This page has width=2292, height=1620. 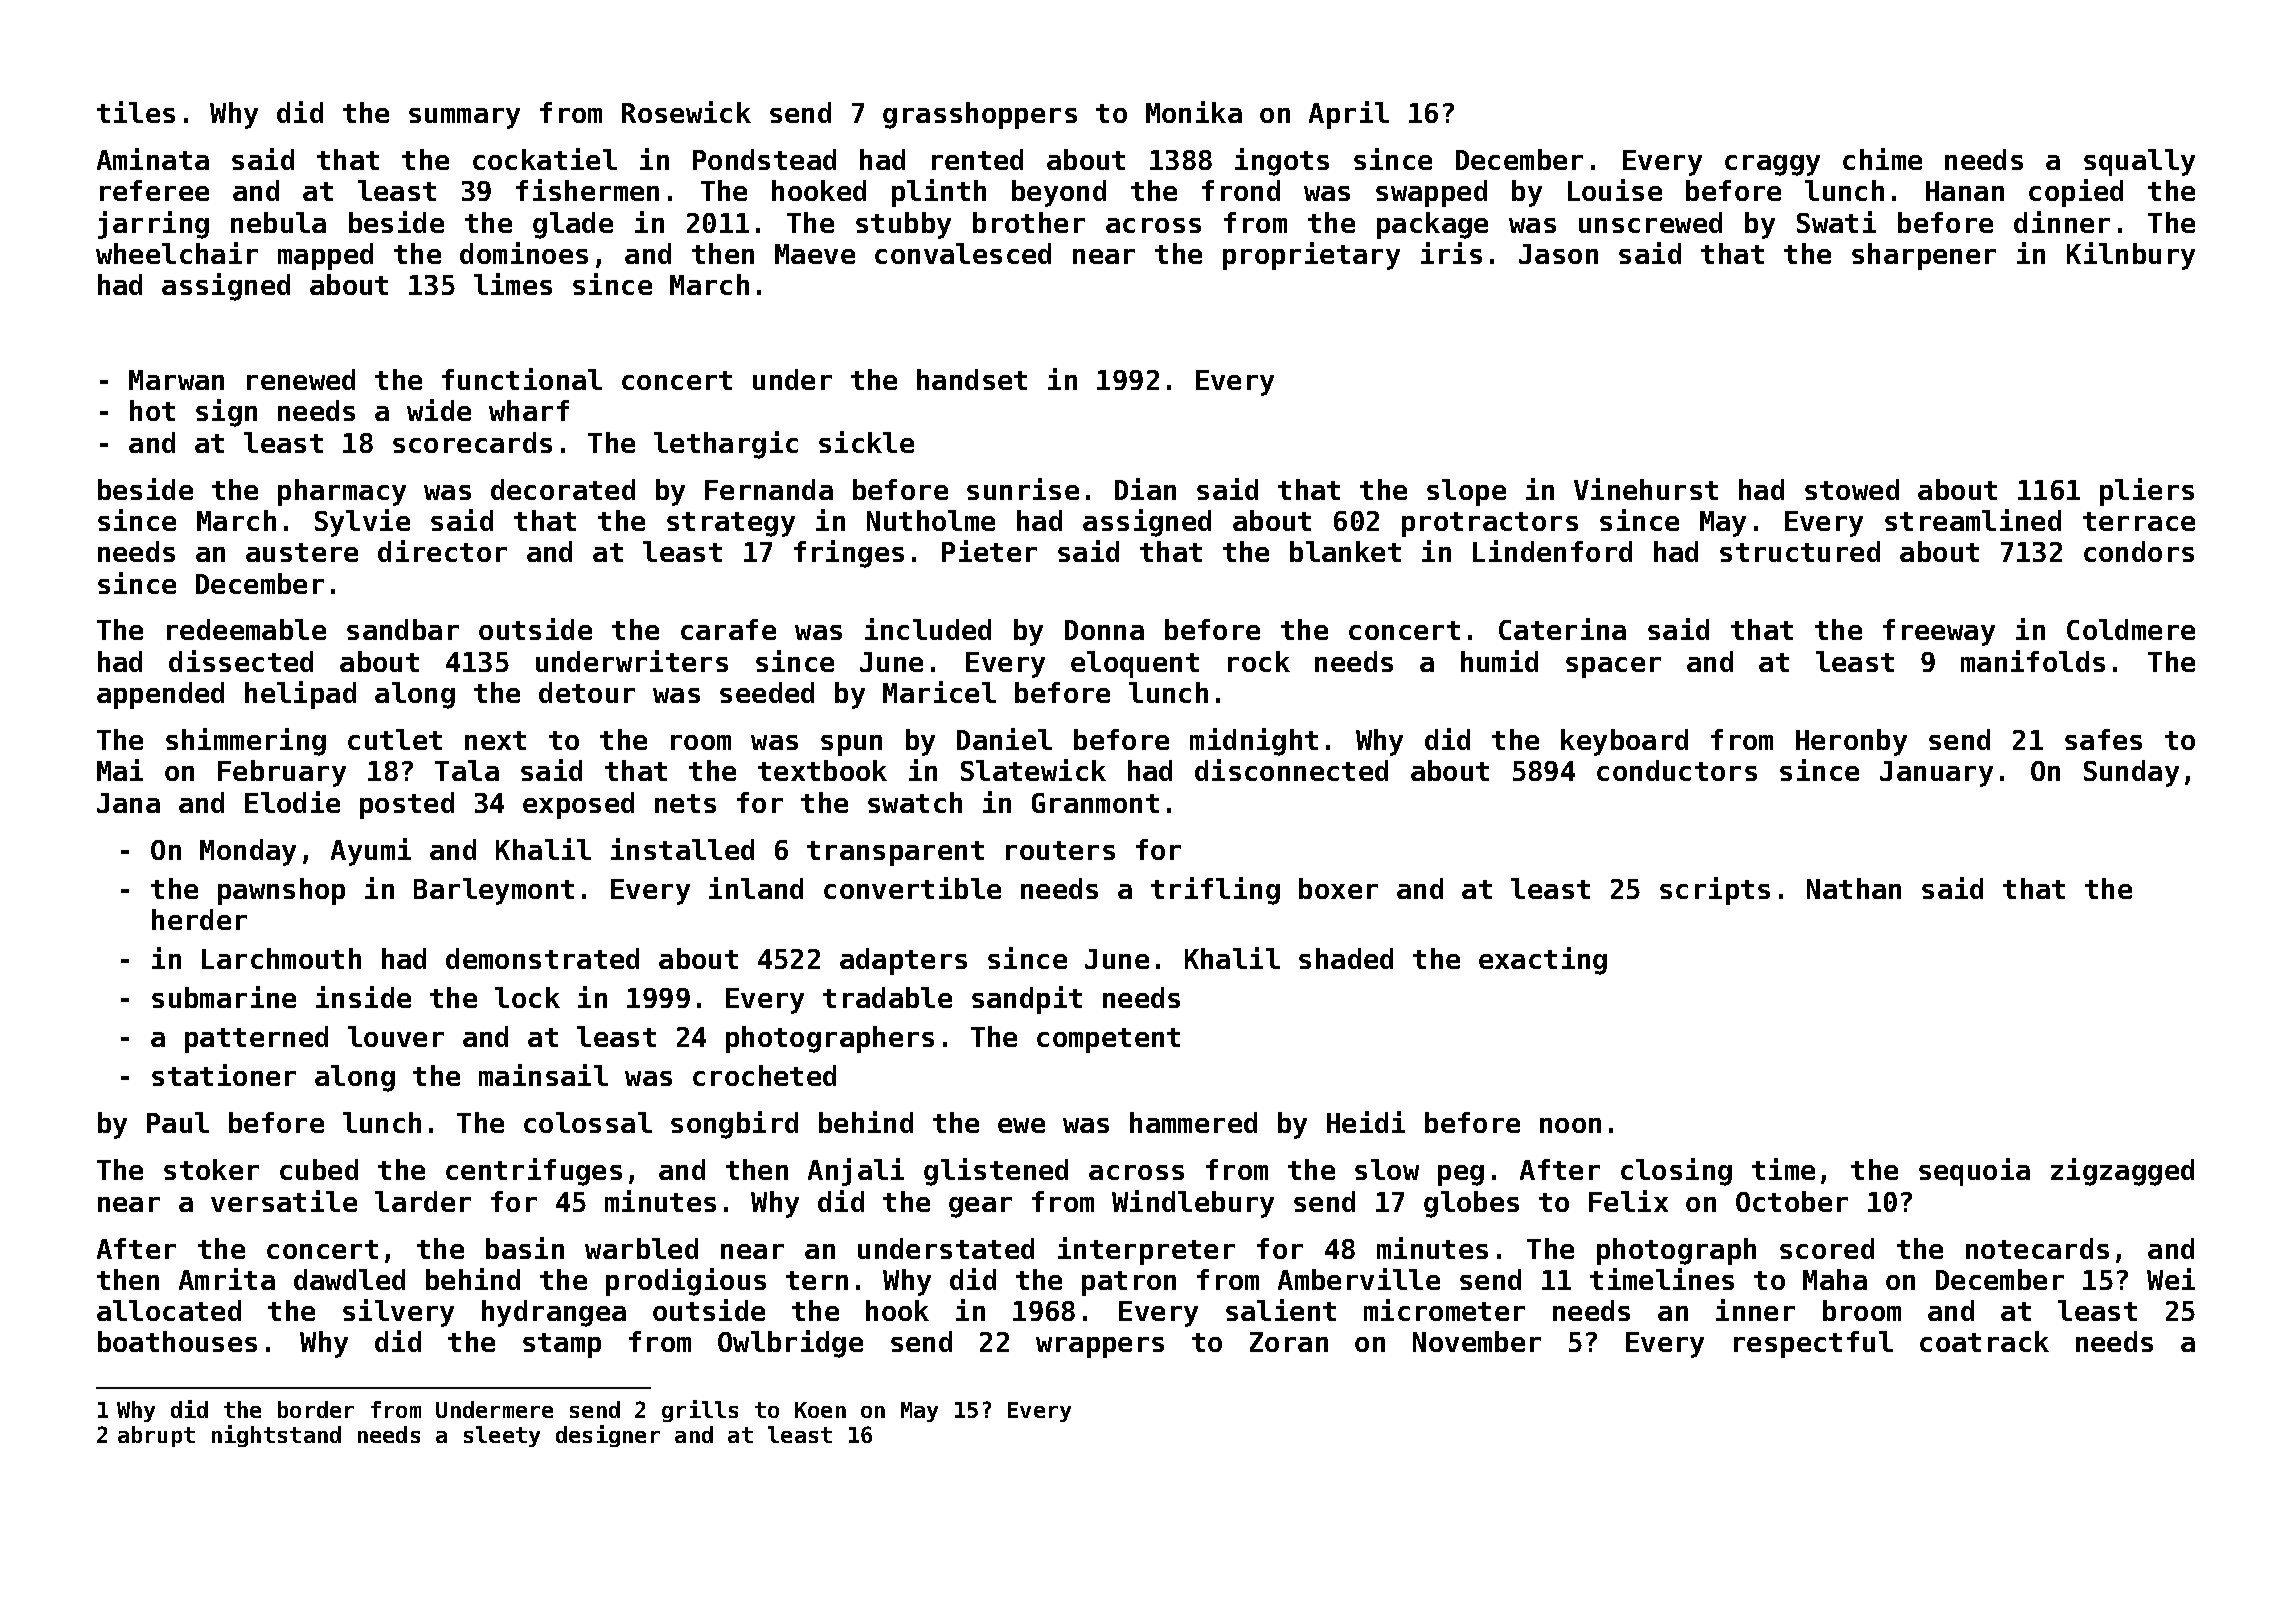 I want to click on respectful, so click(x=1813, y=1344).
